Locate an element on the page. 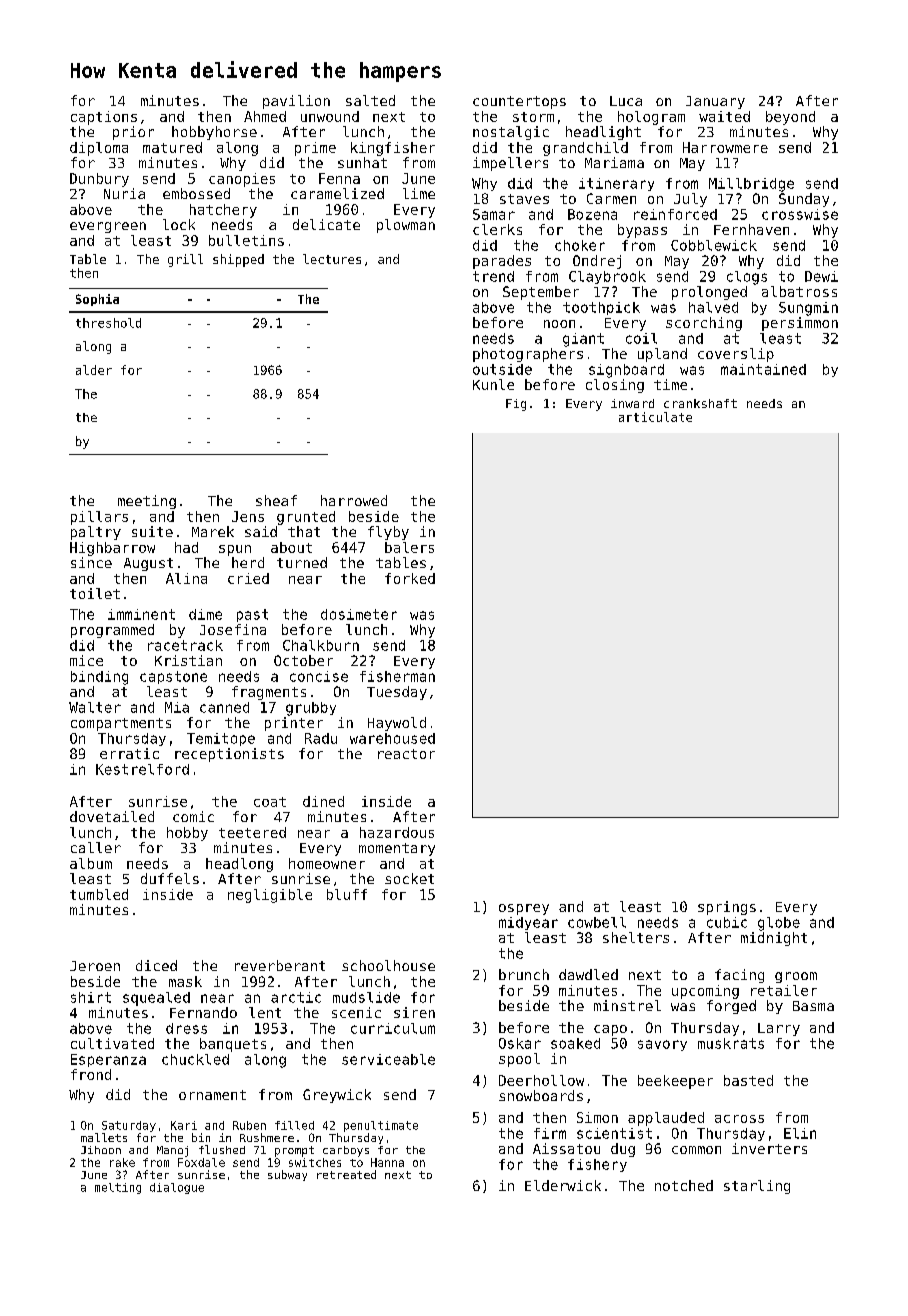  osprey is located at coordinates (524, 909).
